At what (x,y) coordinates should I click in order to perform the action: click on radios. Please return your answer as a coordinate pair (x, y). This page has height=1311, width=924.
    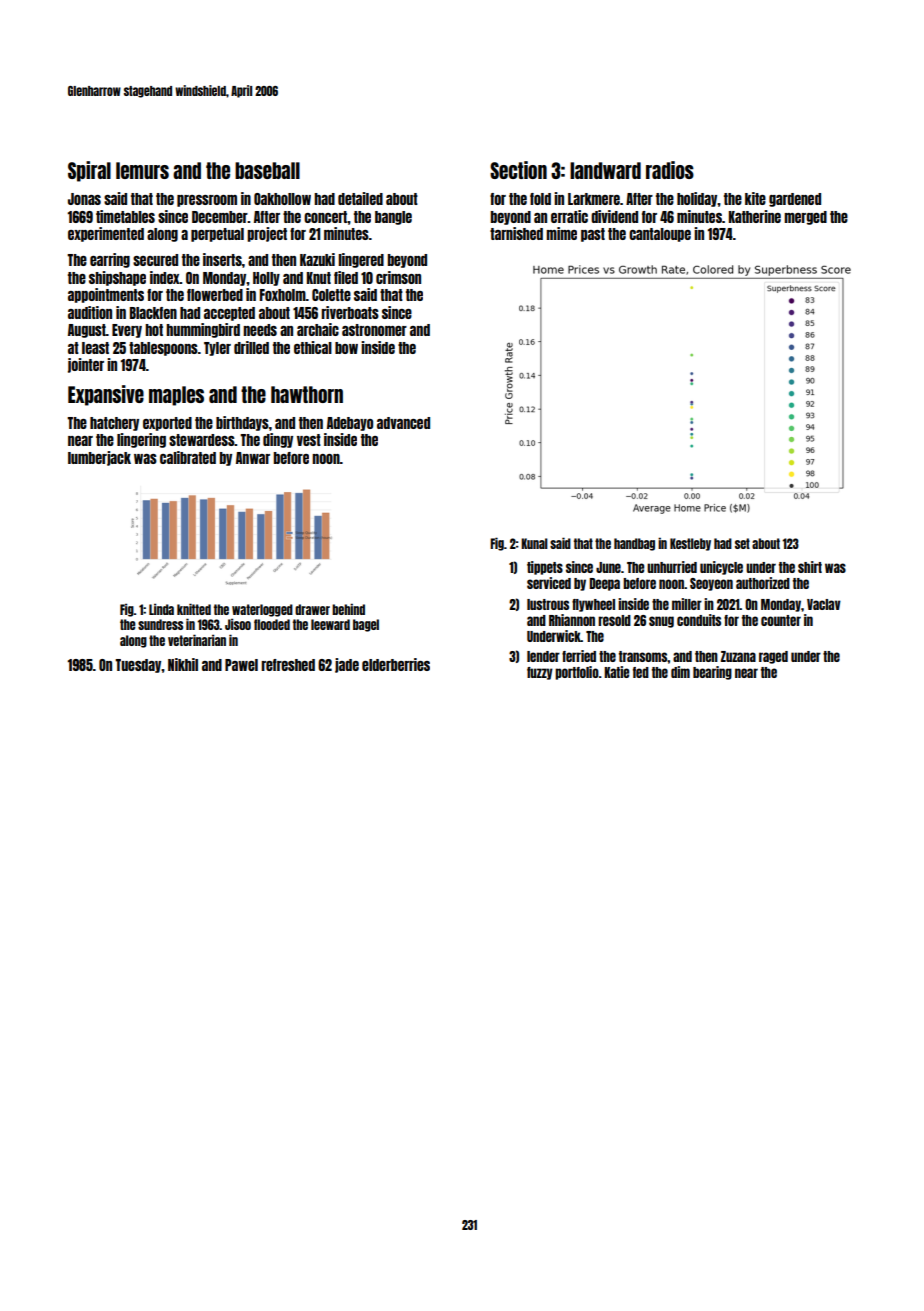
    Looking at the image, I should click on (670, 170).
